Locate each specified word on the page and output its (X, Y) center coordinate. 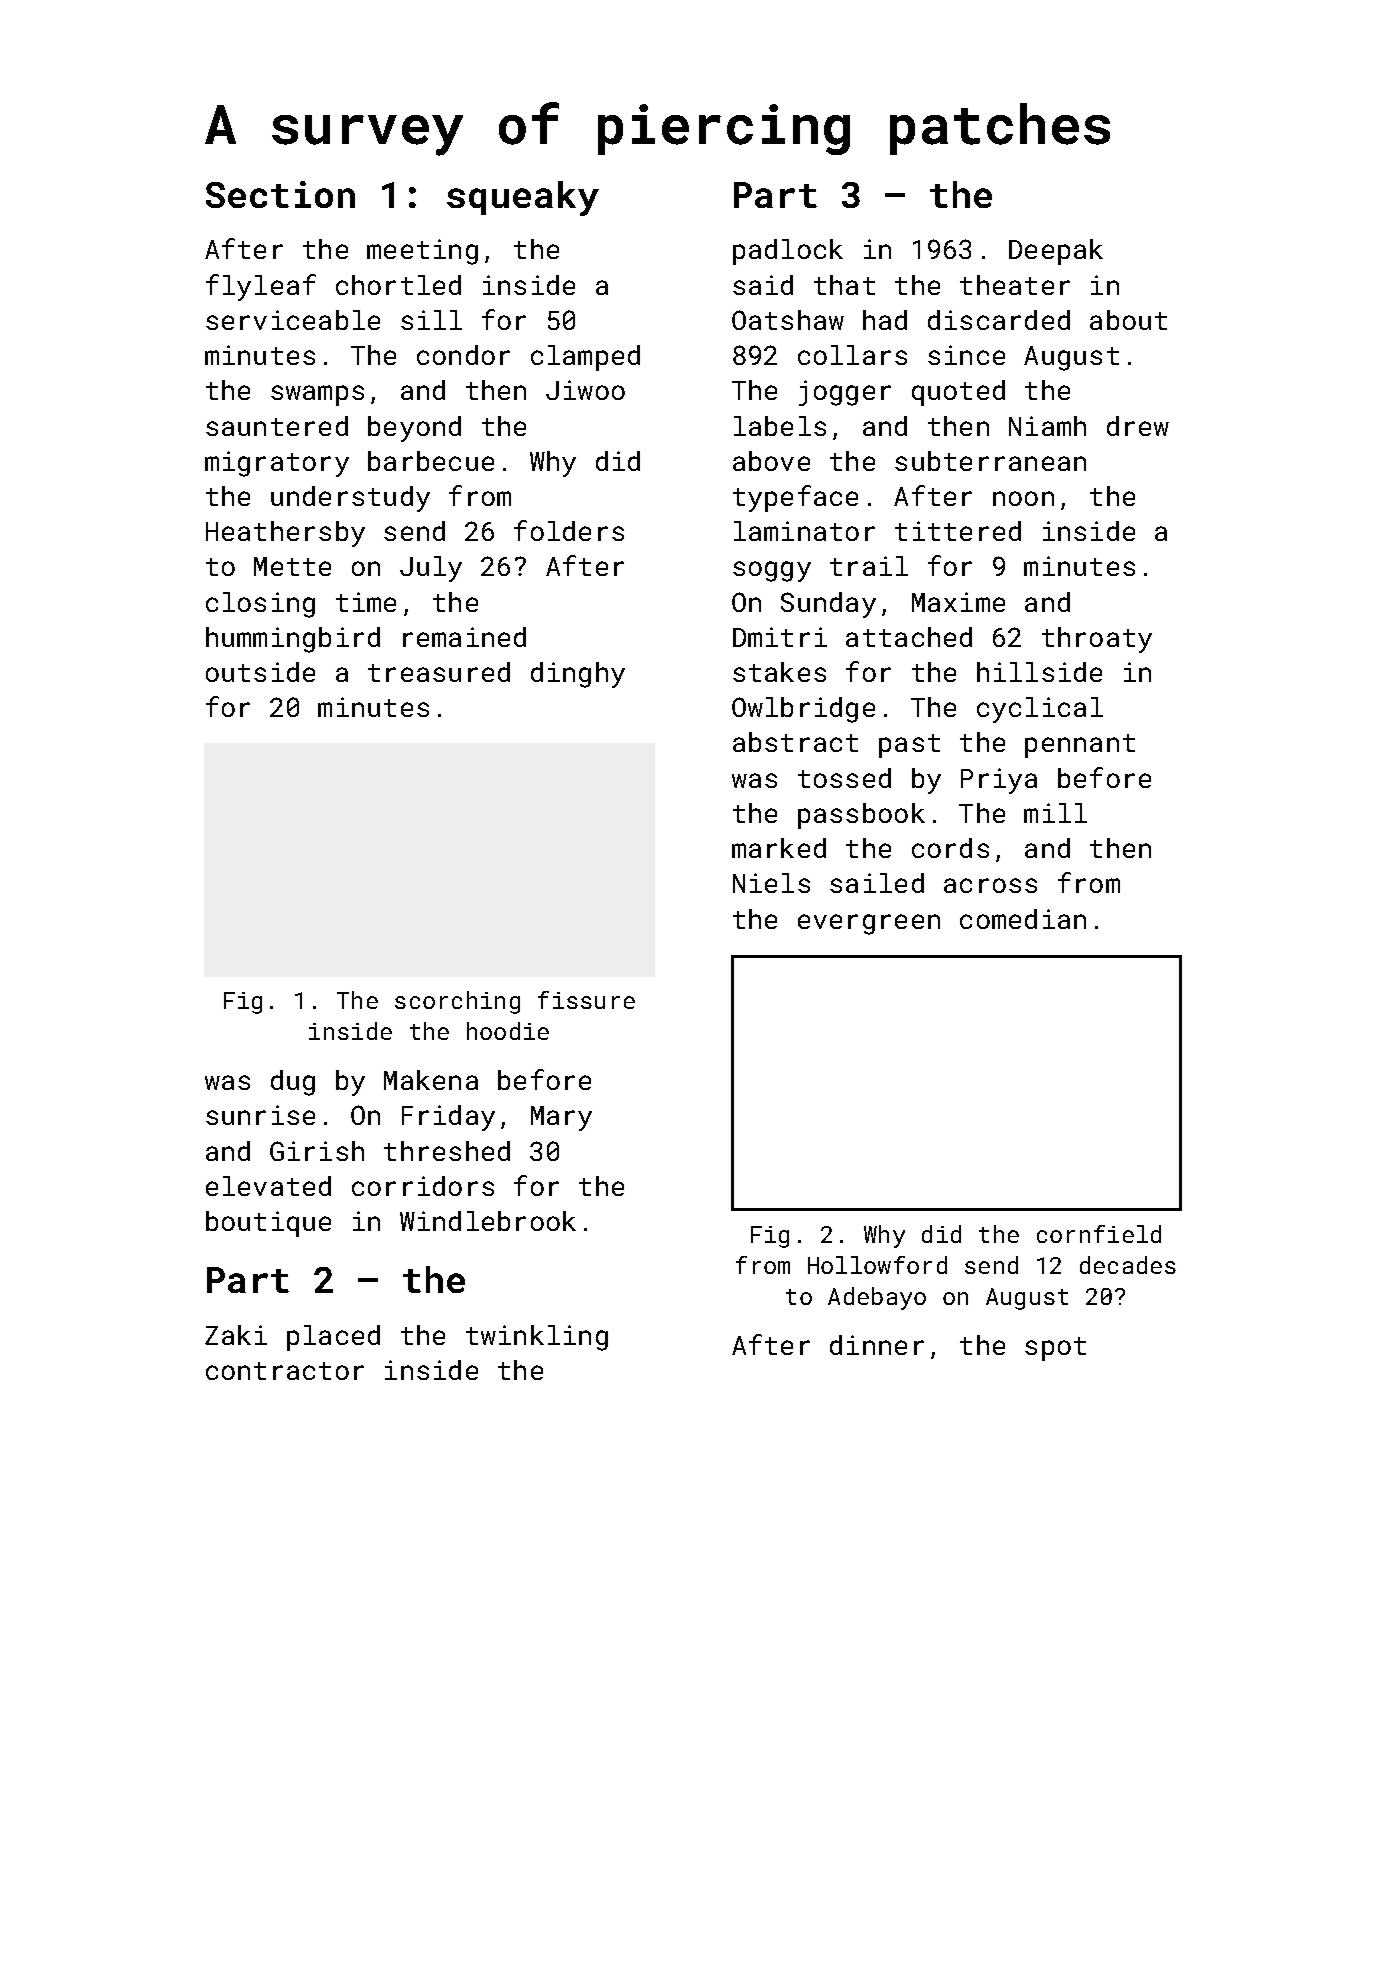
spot (1055, 1349)
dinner (877, 1345)
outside (260, 672)
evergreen (869, 924)
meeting (422, 252)
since (966, 355)
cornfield (1099, 1234)
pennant (1080, 746)
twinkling (537, 1338)
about (1128, 320)
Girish (317, 1151)
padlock (788, 252)
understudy (350, 499)
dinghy (578, 675)
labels (780, 426)
